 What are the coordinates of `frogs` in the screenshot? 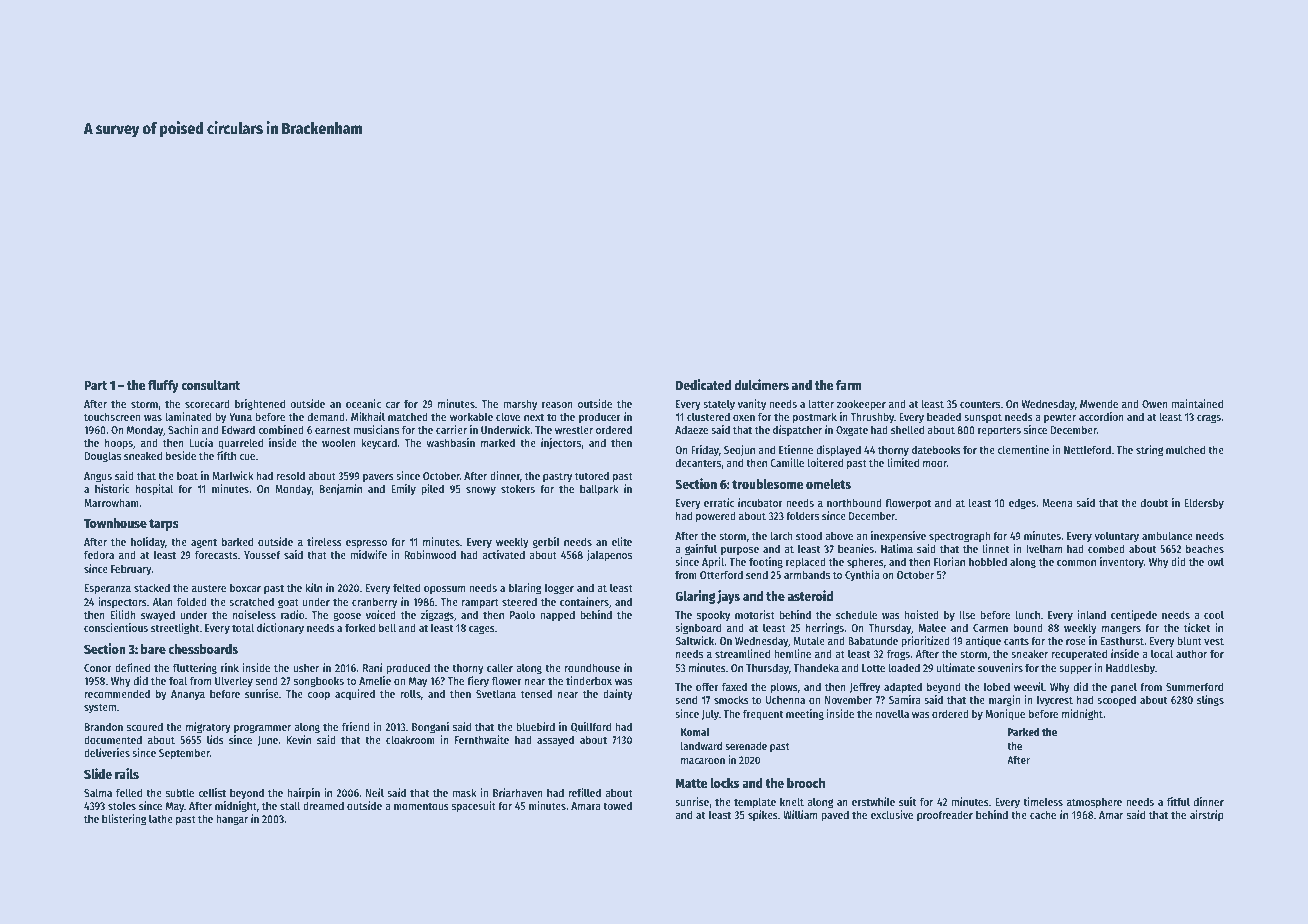 It's located at (898, 655).
